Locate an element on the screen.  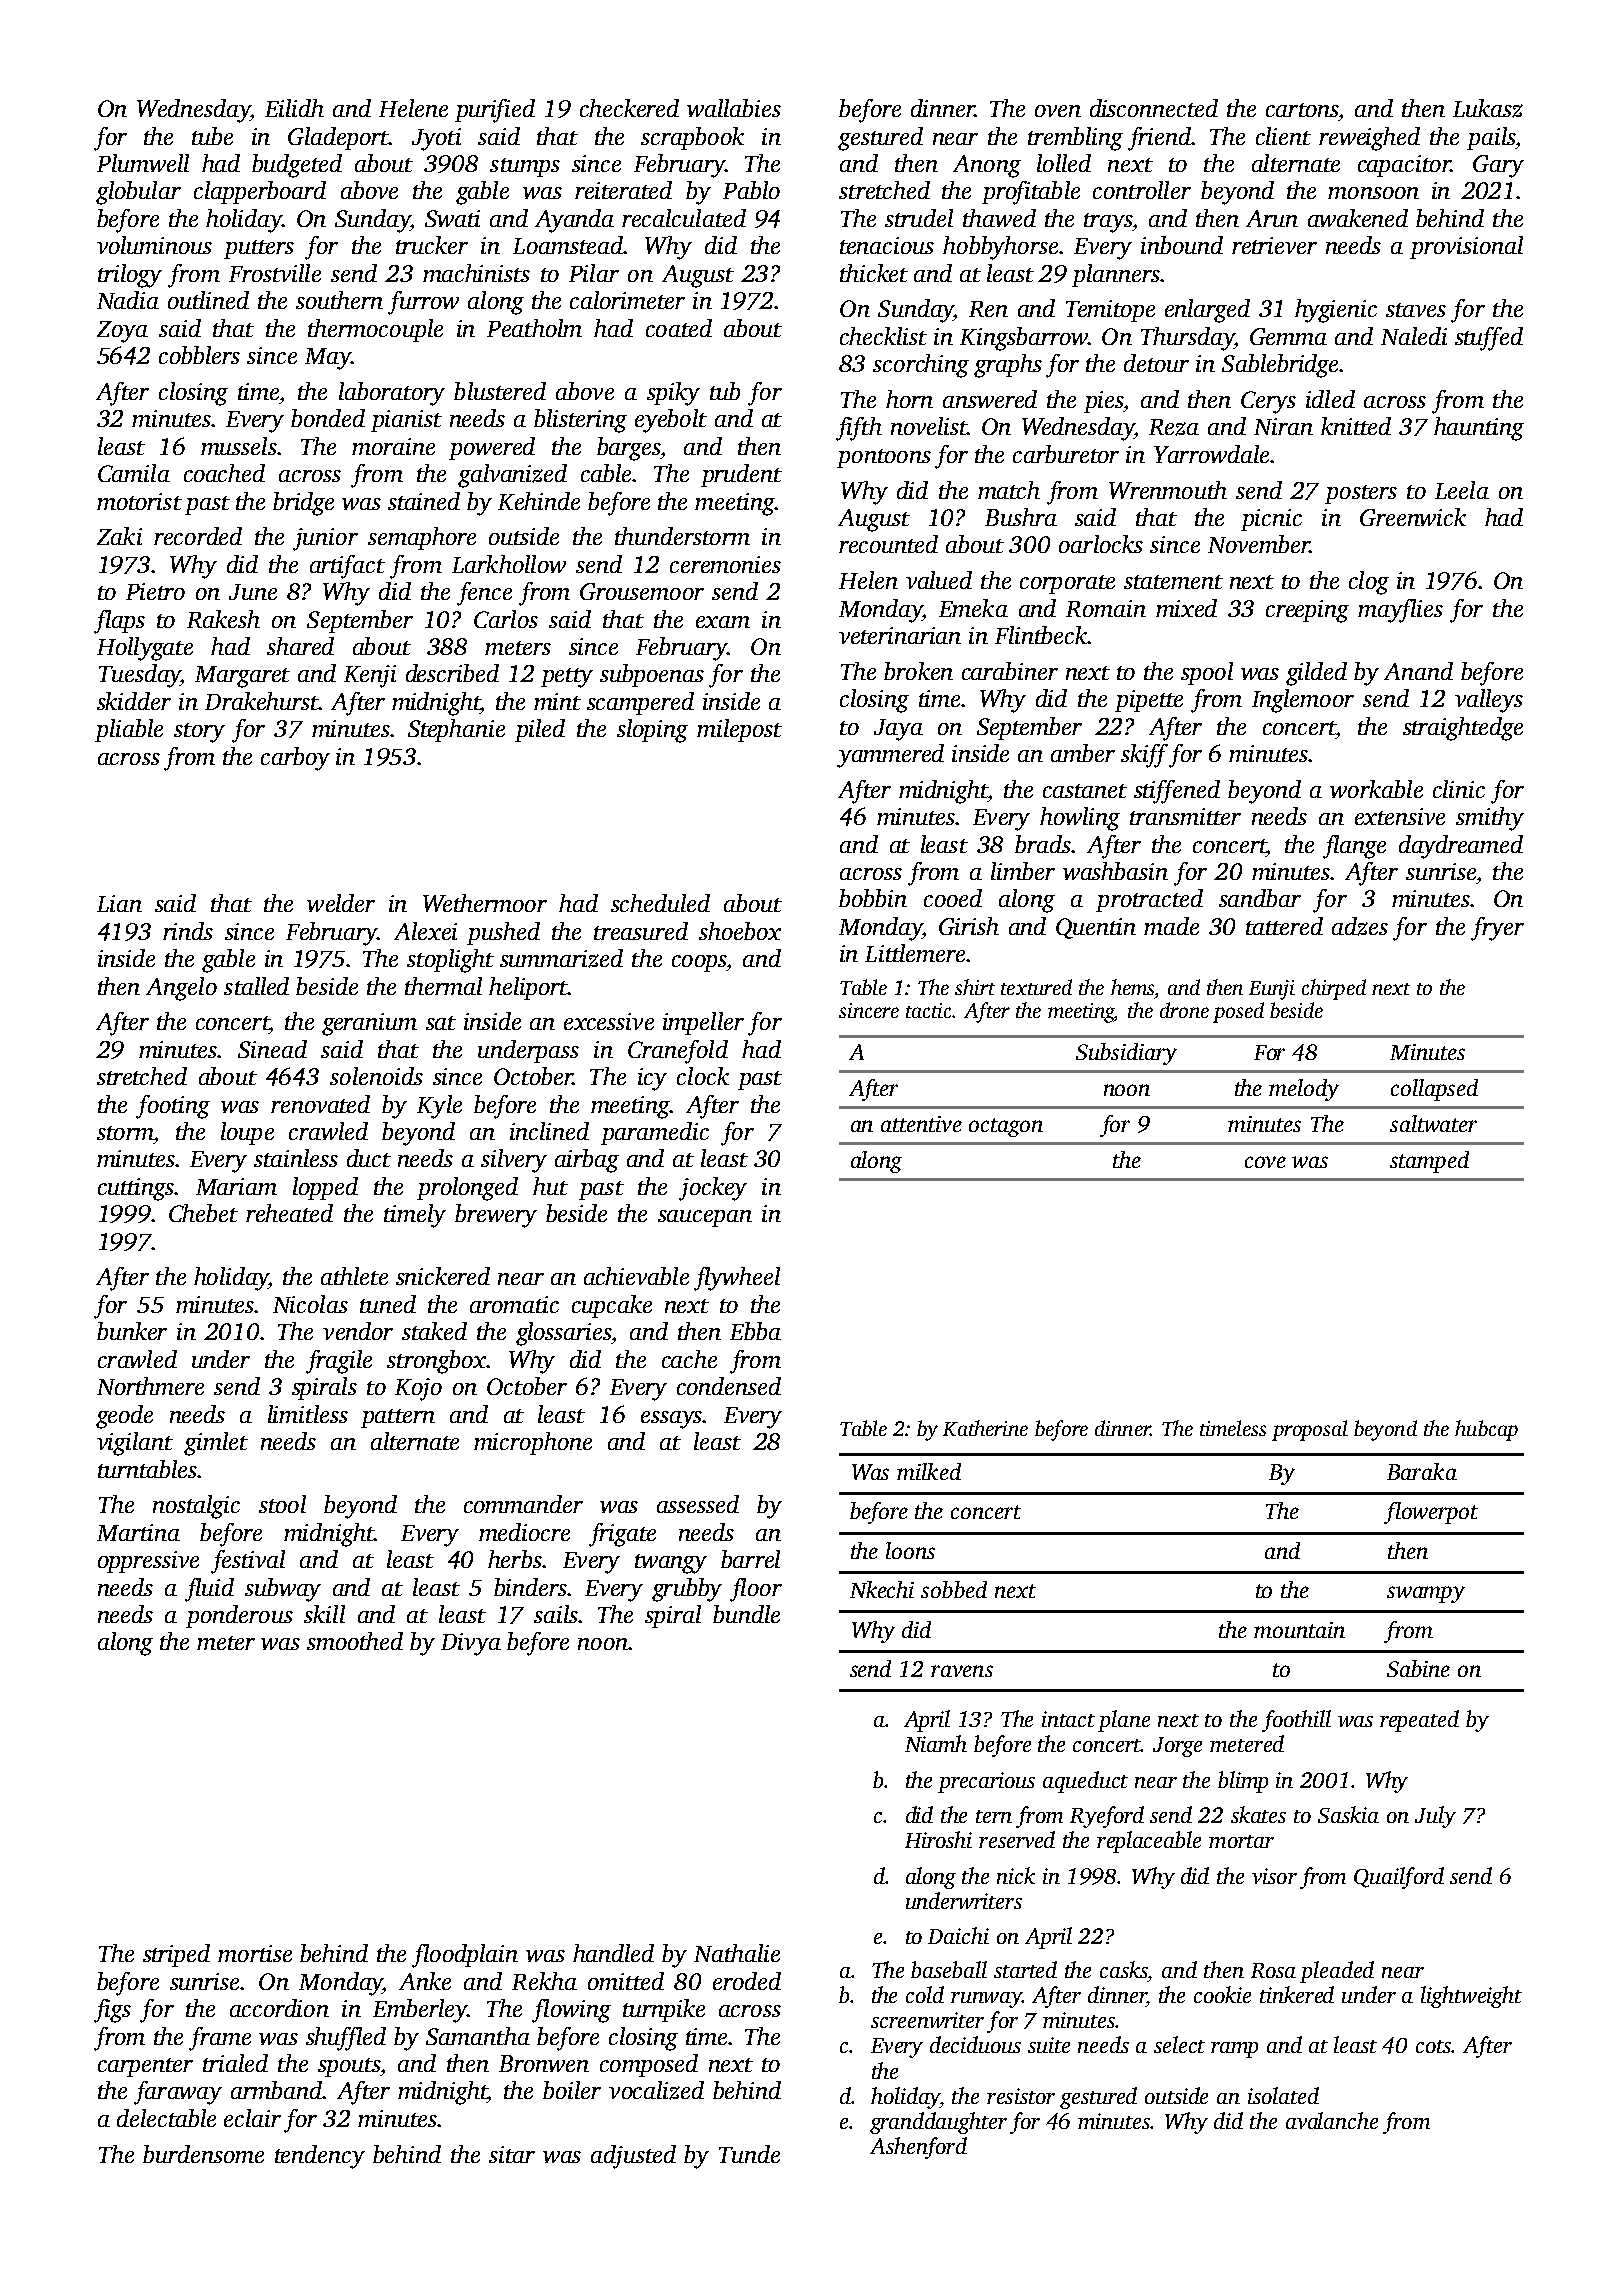
saltwater is located at coordinates (1433, 1123).
